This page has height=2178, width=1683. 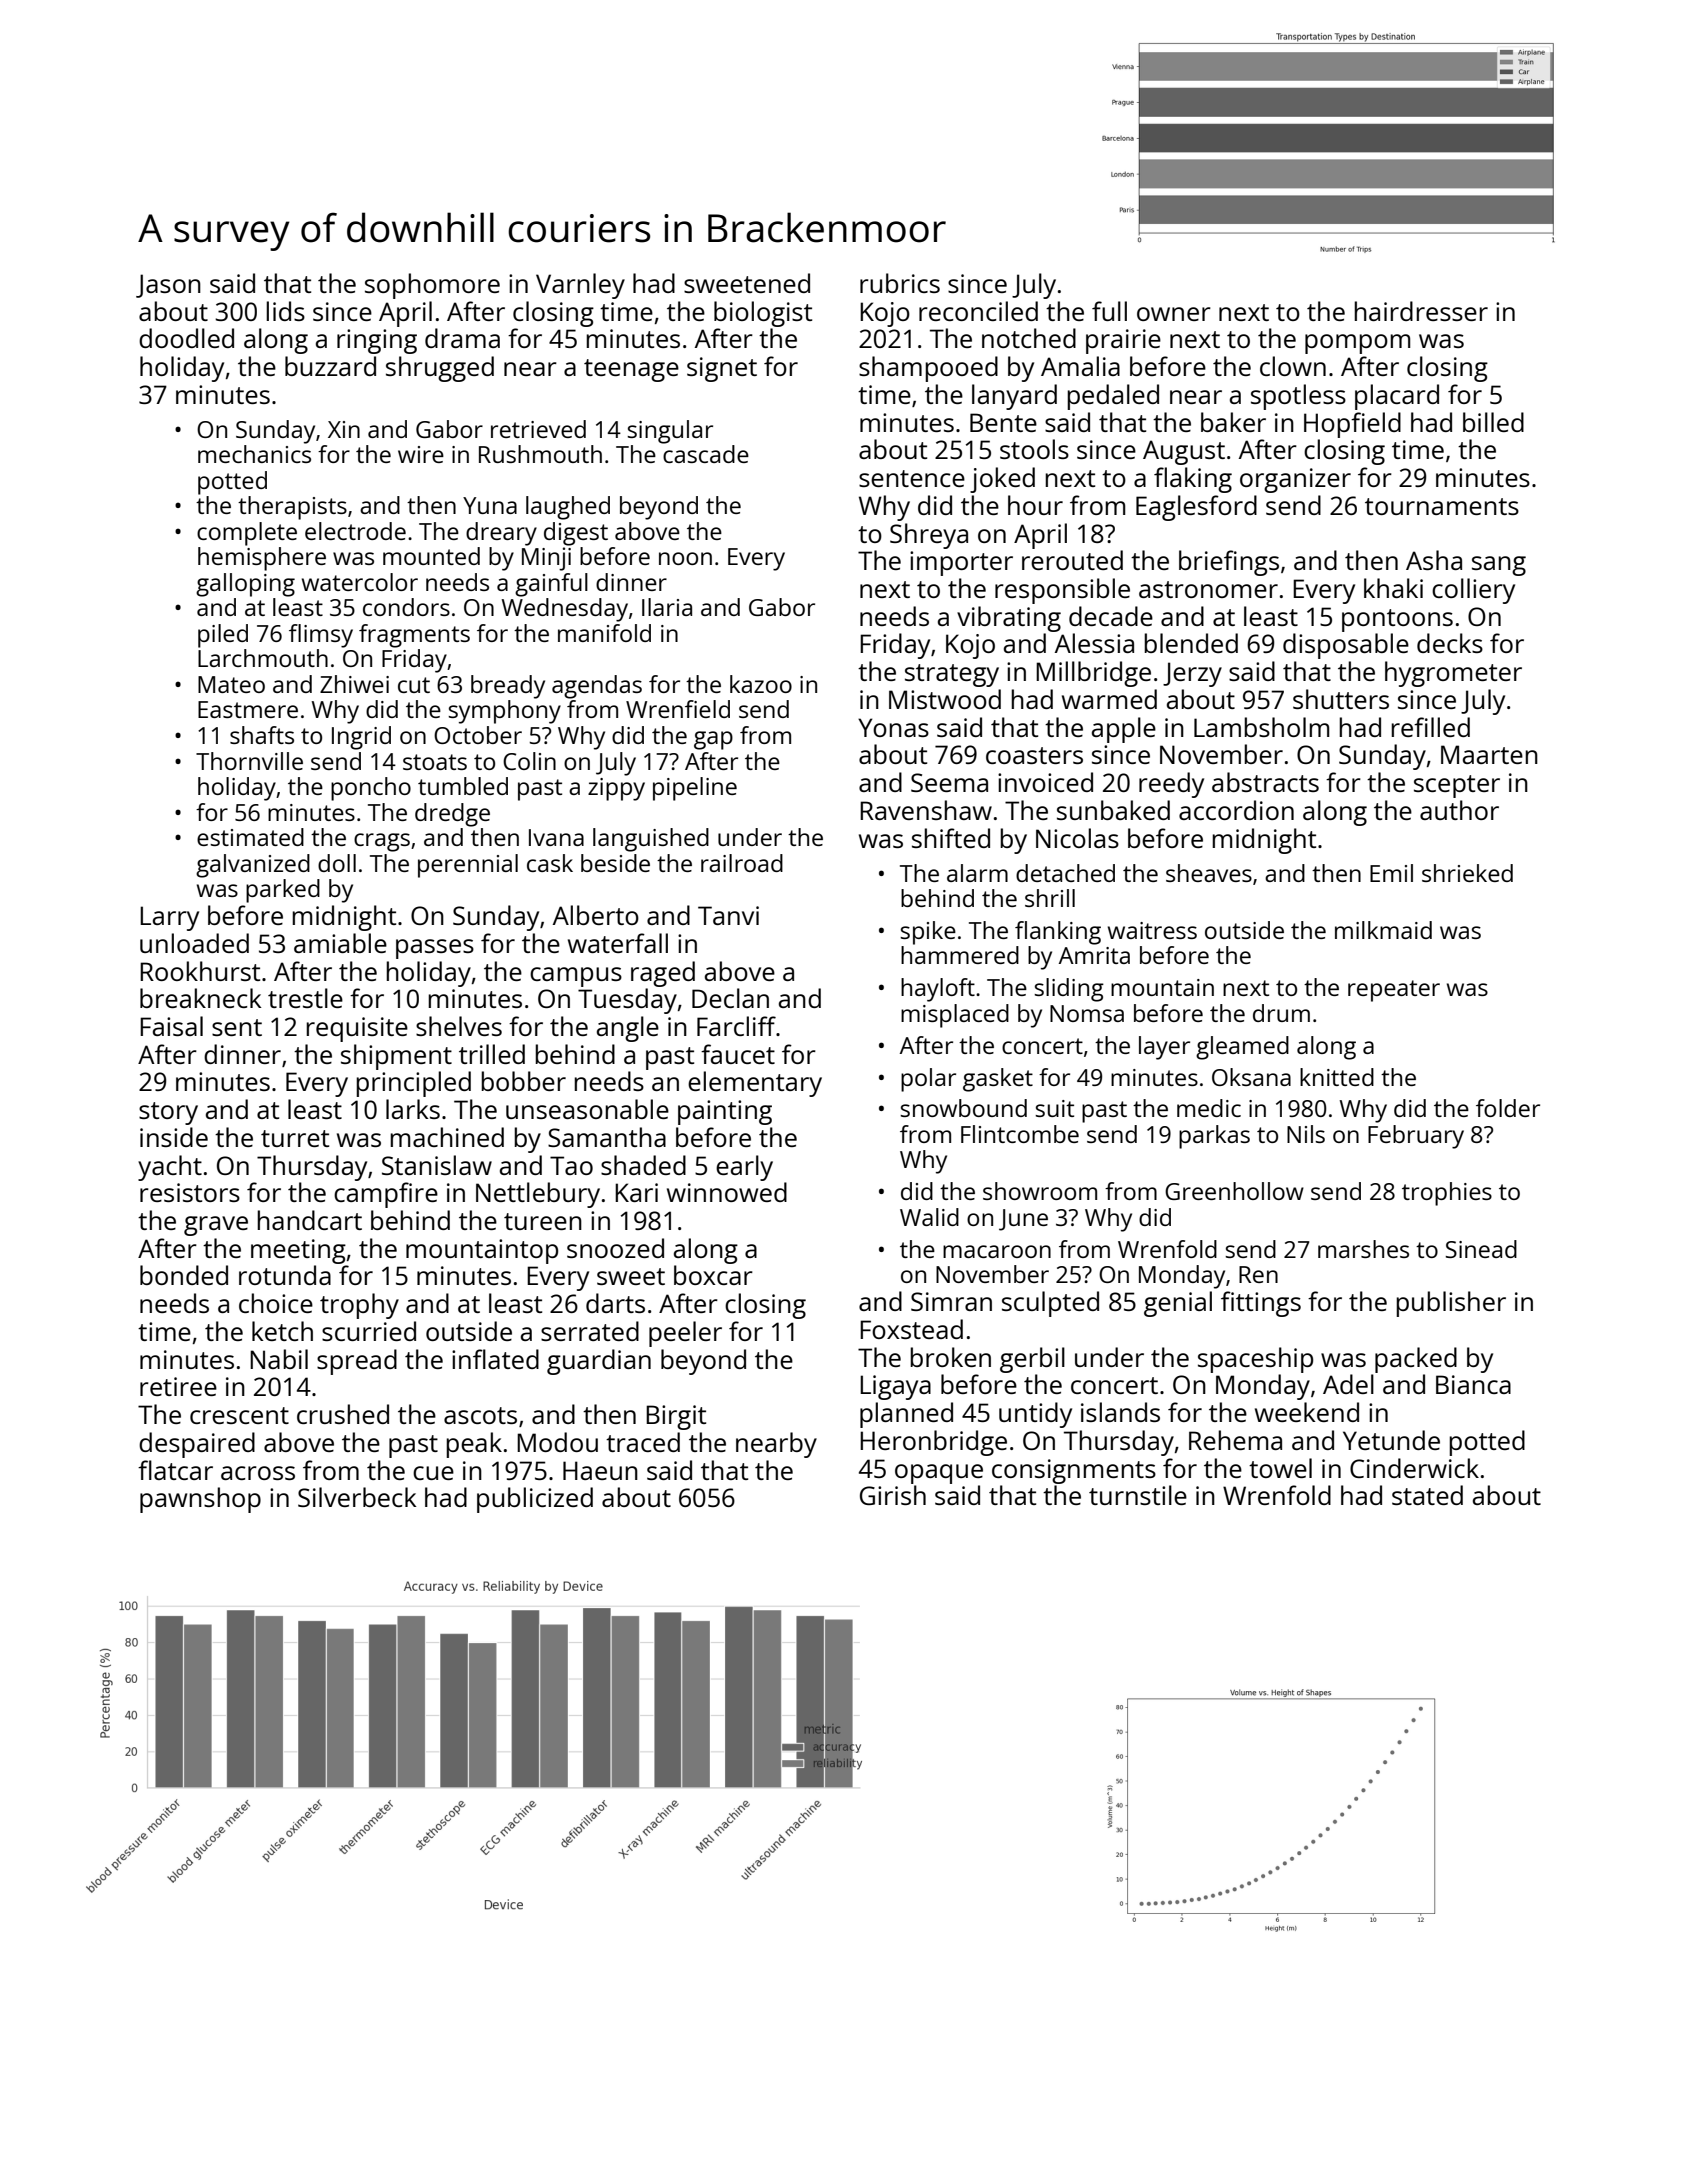 What do you see at coordinates (285, 311) in the page?
I see `lids` at bounding box center [285, 311].
